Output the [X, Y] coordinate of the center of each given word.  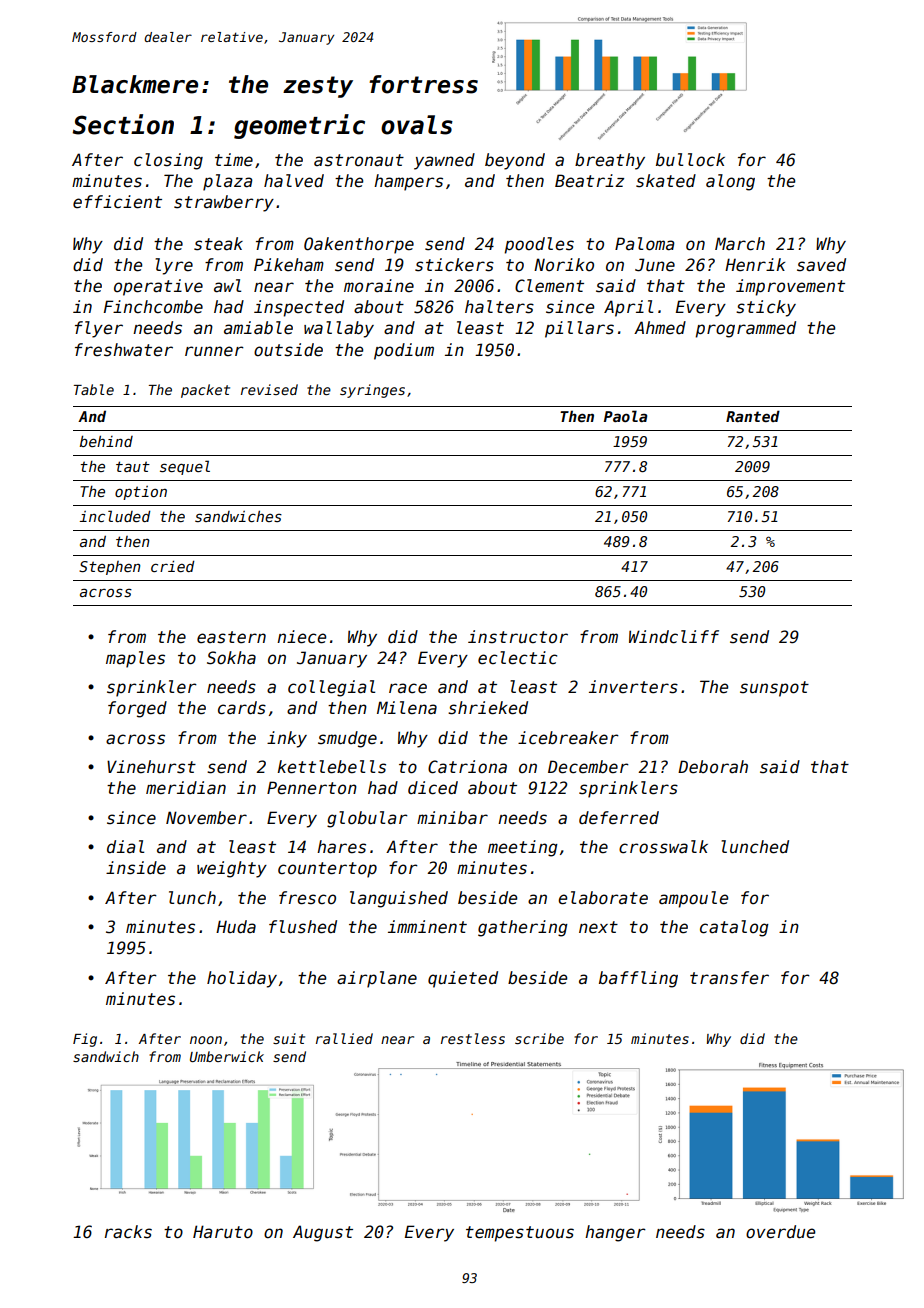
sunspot [774, 689]
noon [206, 1040]
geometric [299, 126]
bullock [690, 160]
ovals [417, 125]
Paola [625, 416]
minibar [452, 817]
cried [173, 566]
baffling [638, 979]
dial [125, 847]
